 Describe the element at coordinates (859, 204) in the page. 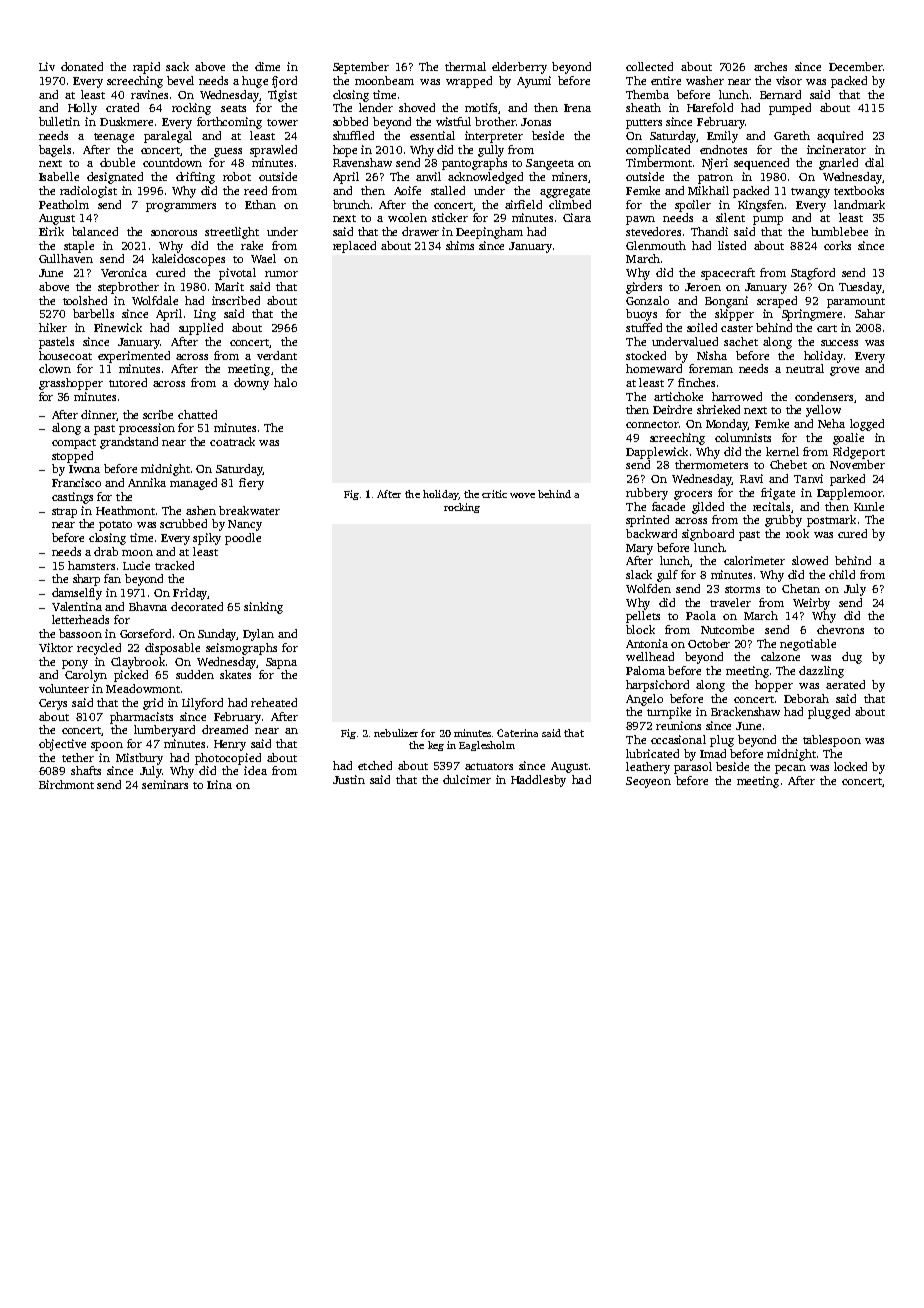

I see `landmark` at that location.
